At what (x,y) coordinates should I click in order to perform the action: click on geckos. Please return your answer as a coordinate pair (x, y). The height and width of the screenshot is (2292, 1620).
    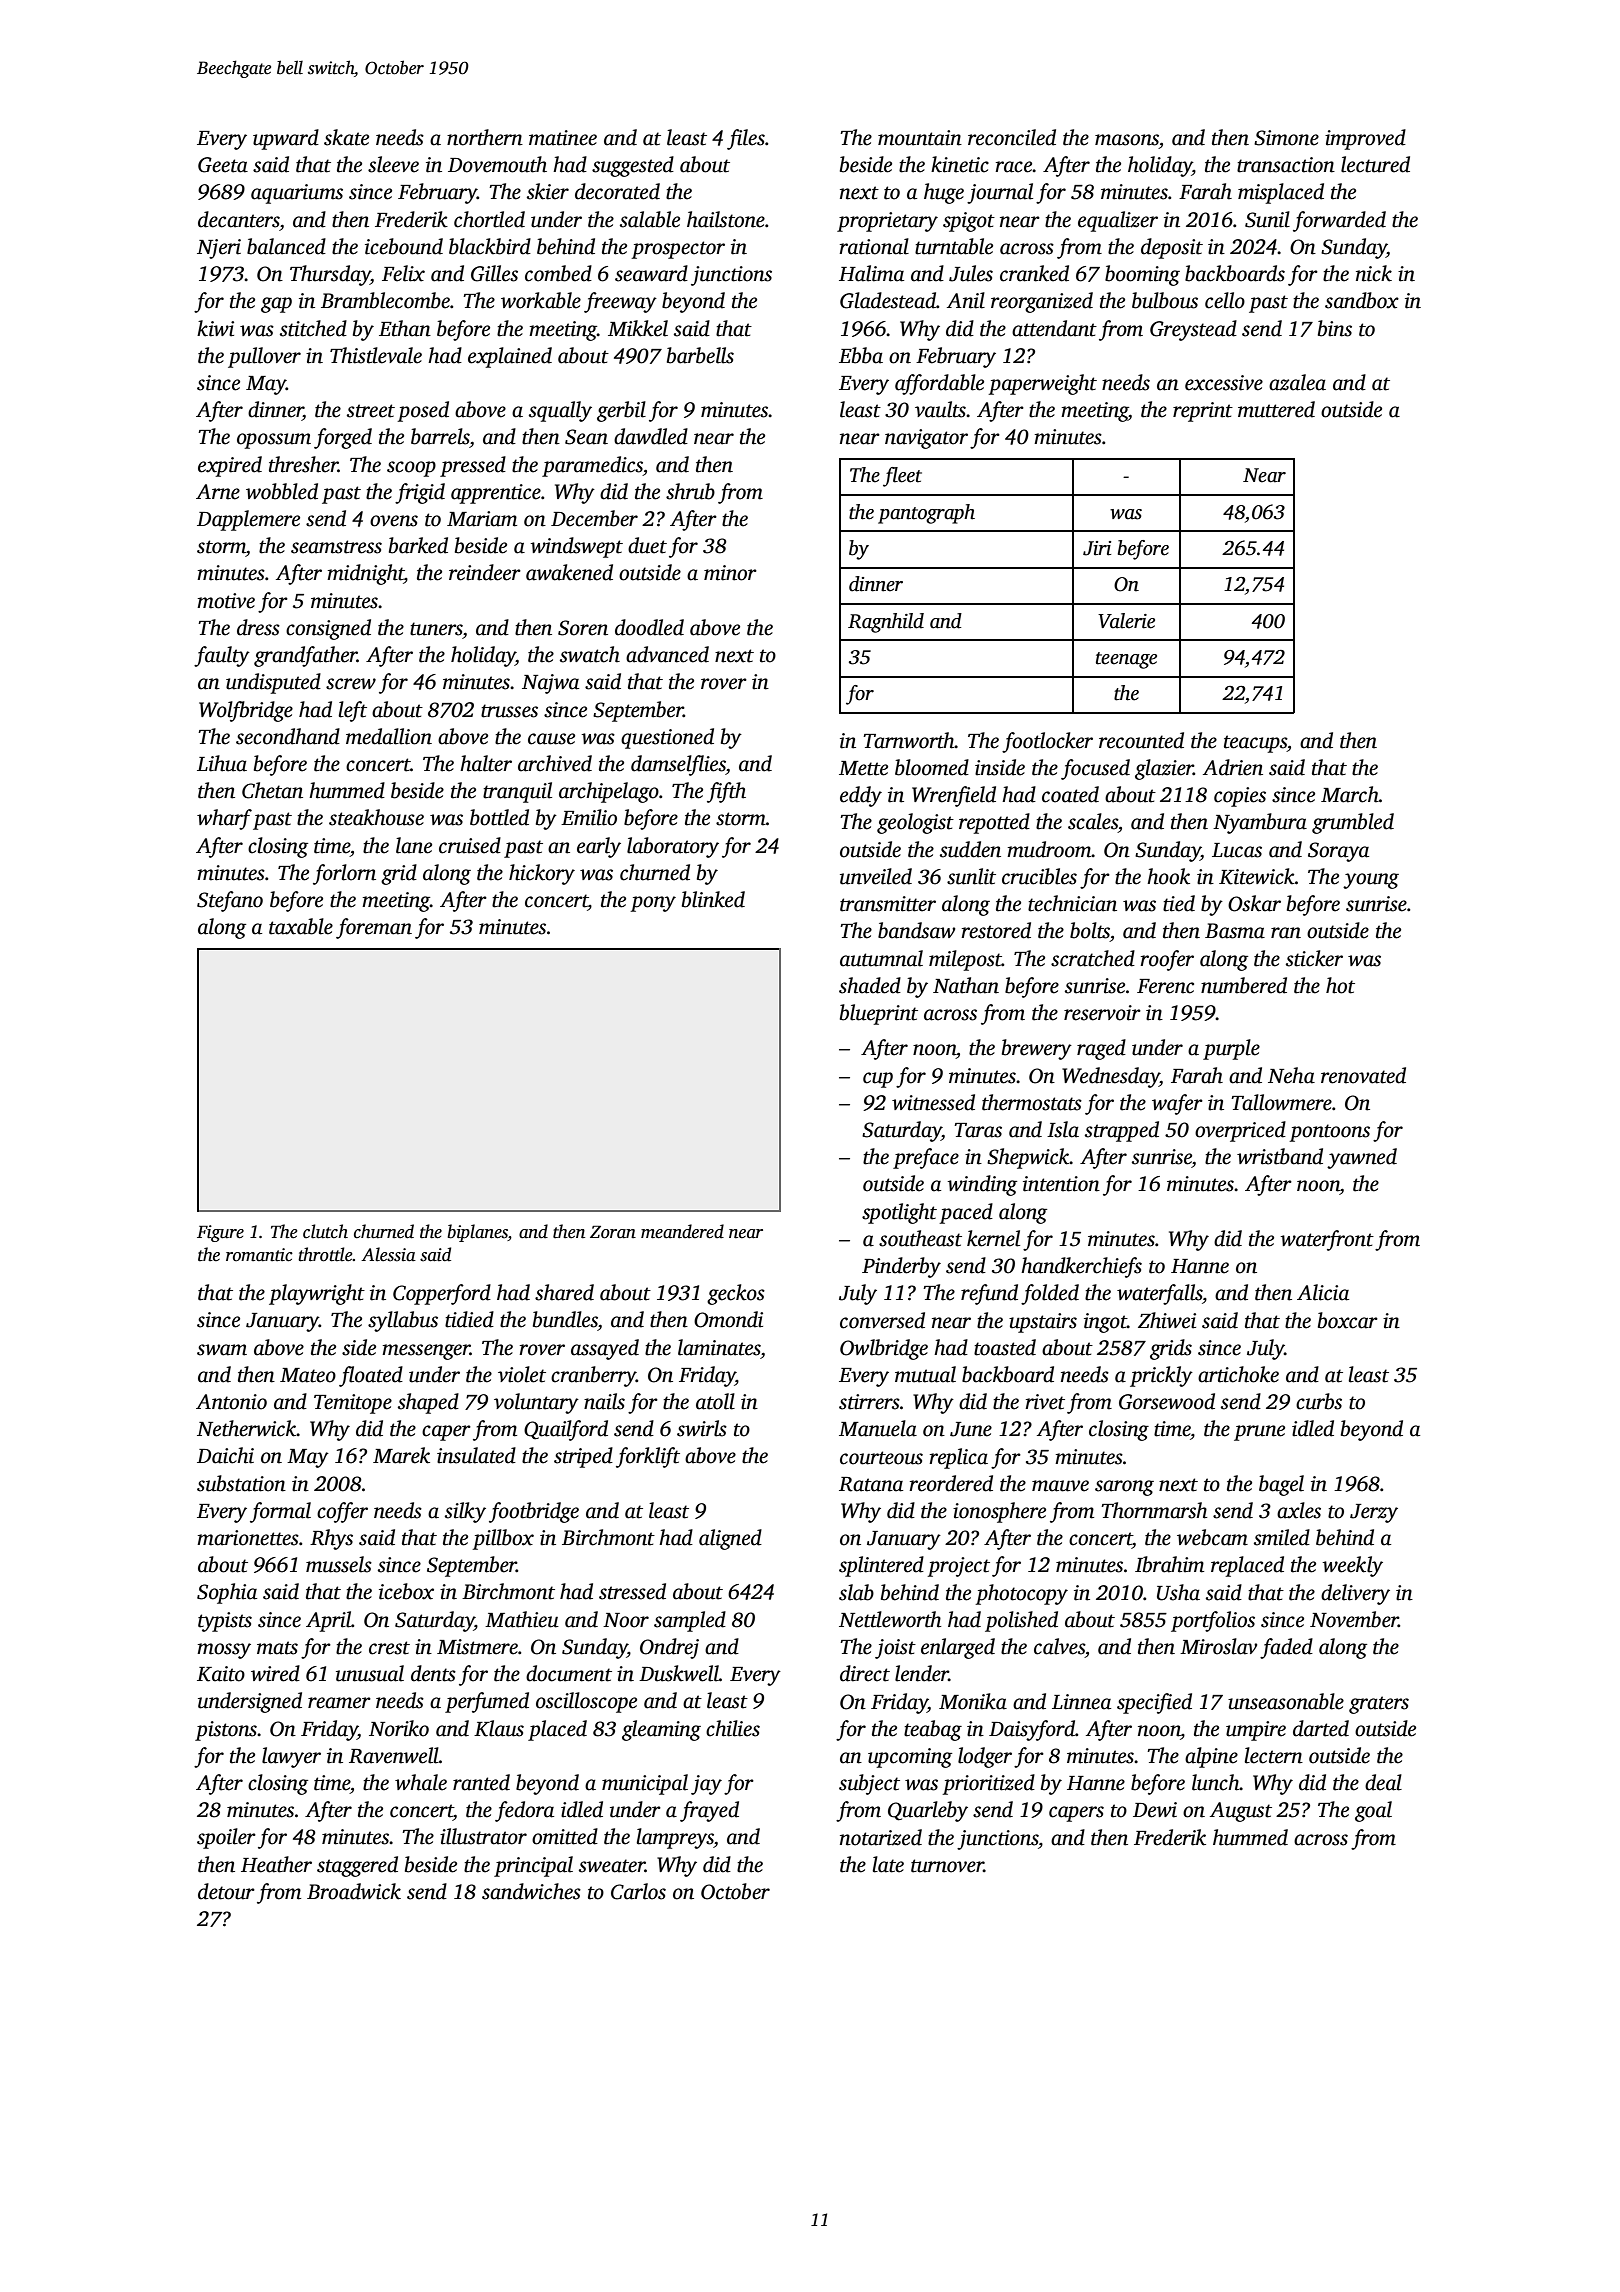
    Looking at the image, I should click on (736, 1294).
